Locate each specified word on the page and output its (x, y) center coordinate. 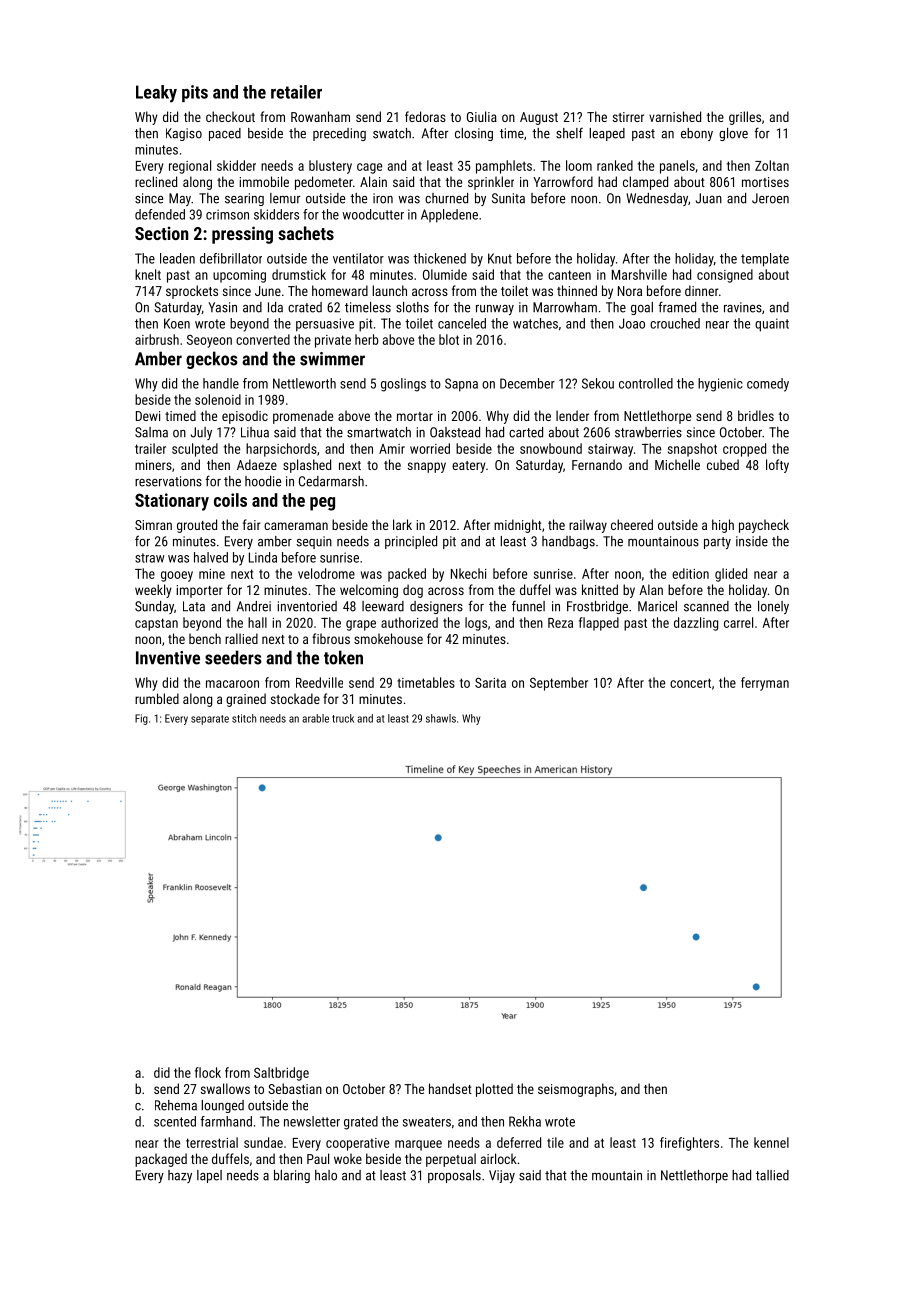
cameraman (296, 526)
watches (535, 323)
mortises (765, 182)
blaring (292, 1176)
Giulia (482, 116)
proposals (454, 1176)
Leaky (156, 94)
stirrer (628, 117)
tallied (772, 1175)
